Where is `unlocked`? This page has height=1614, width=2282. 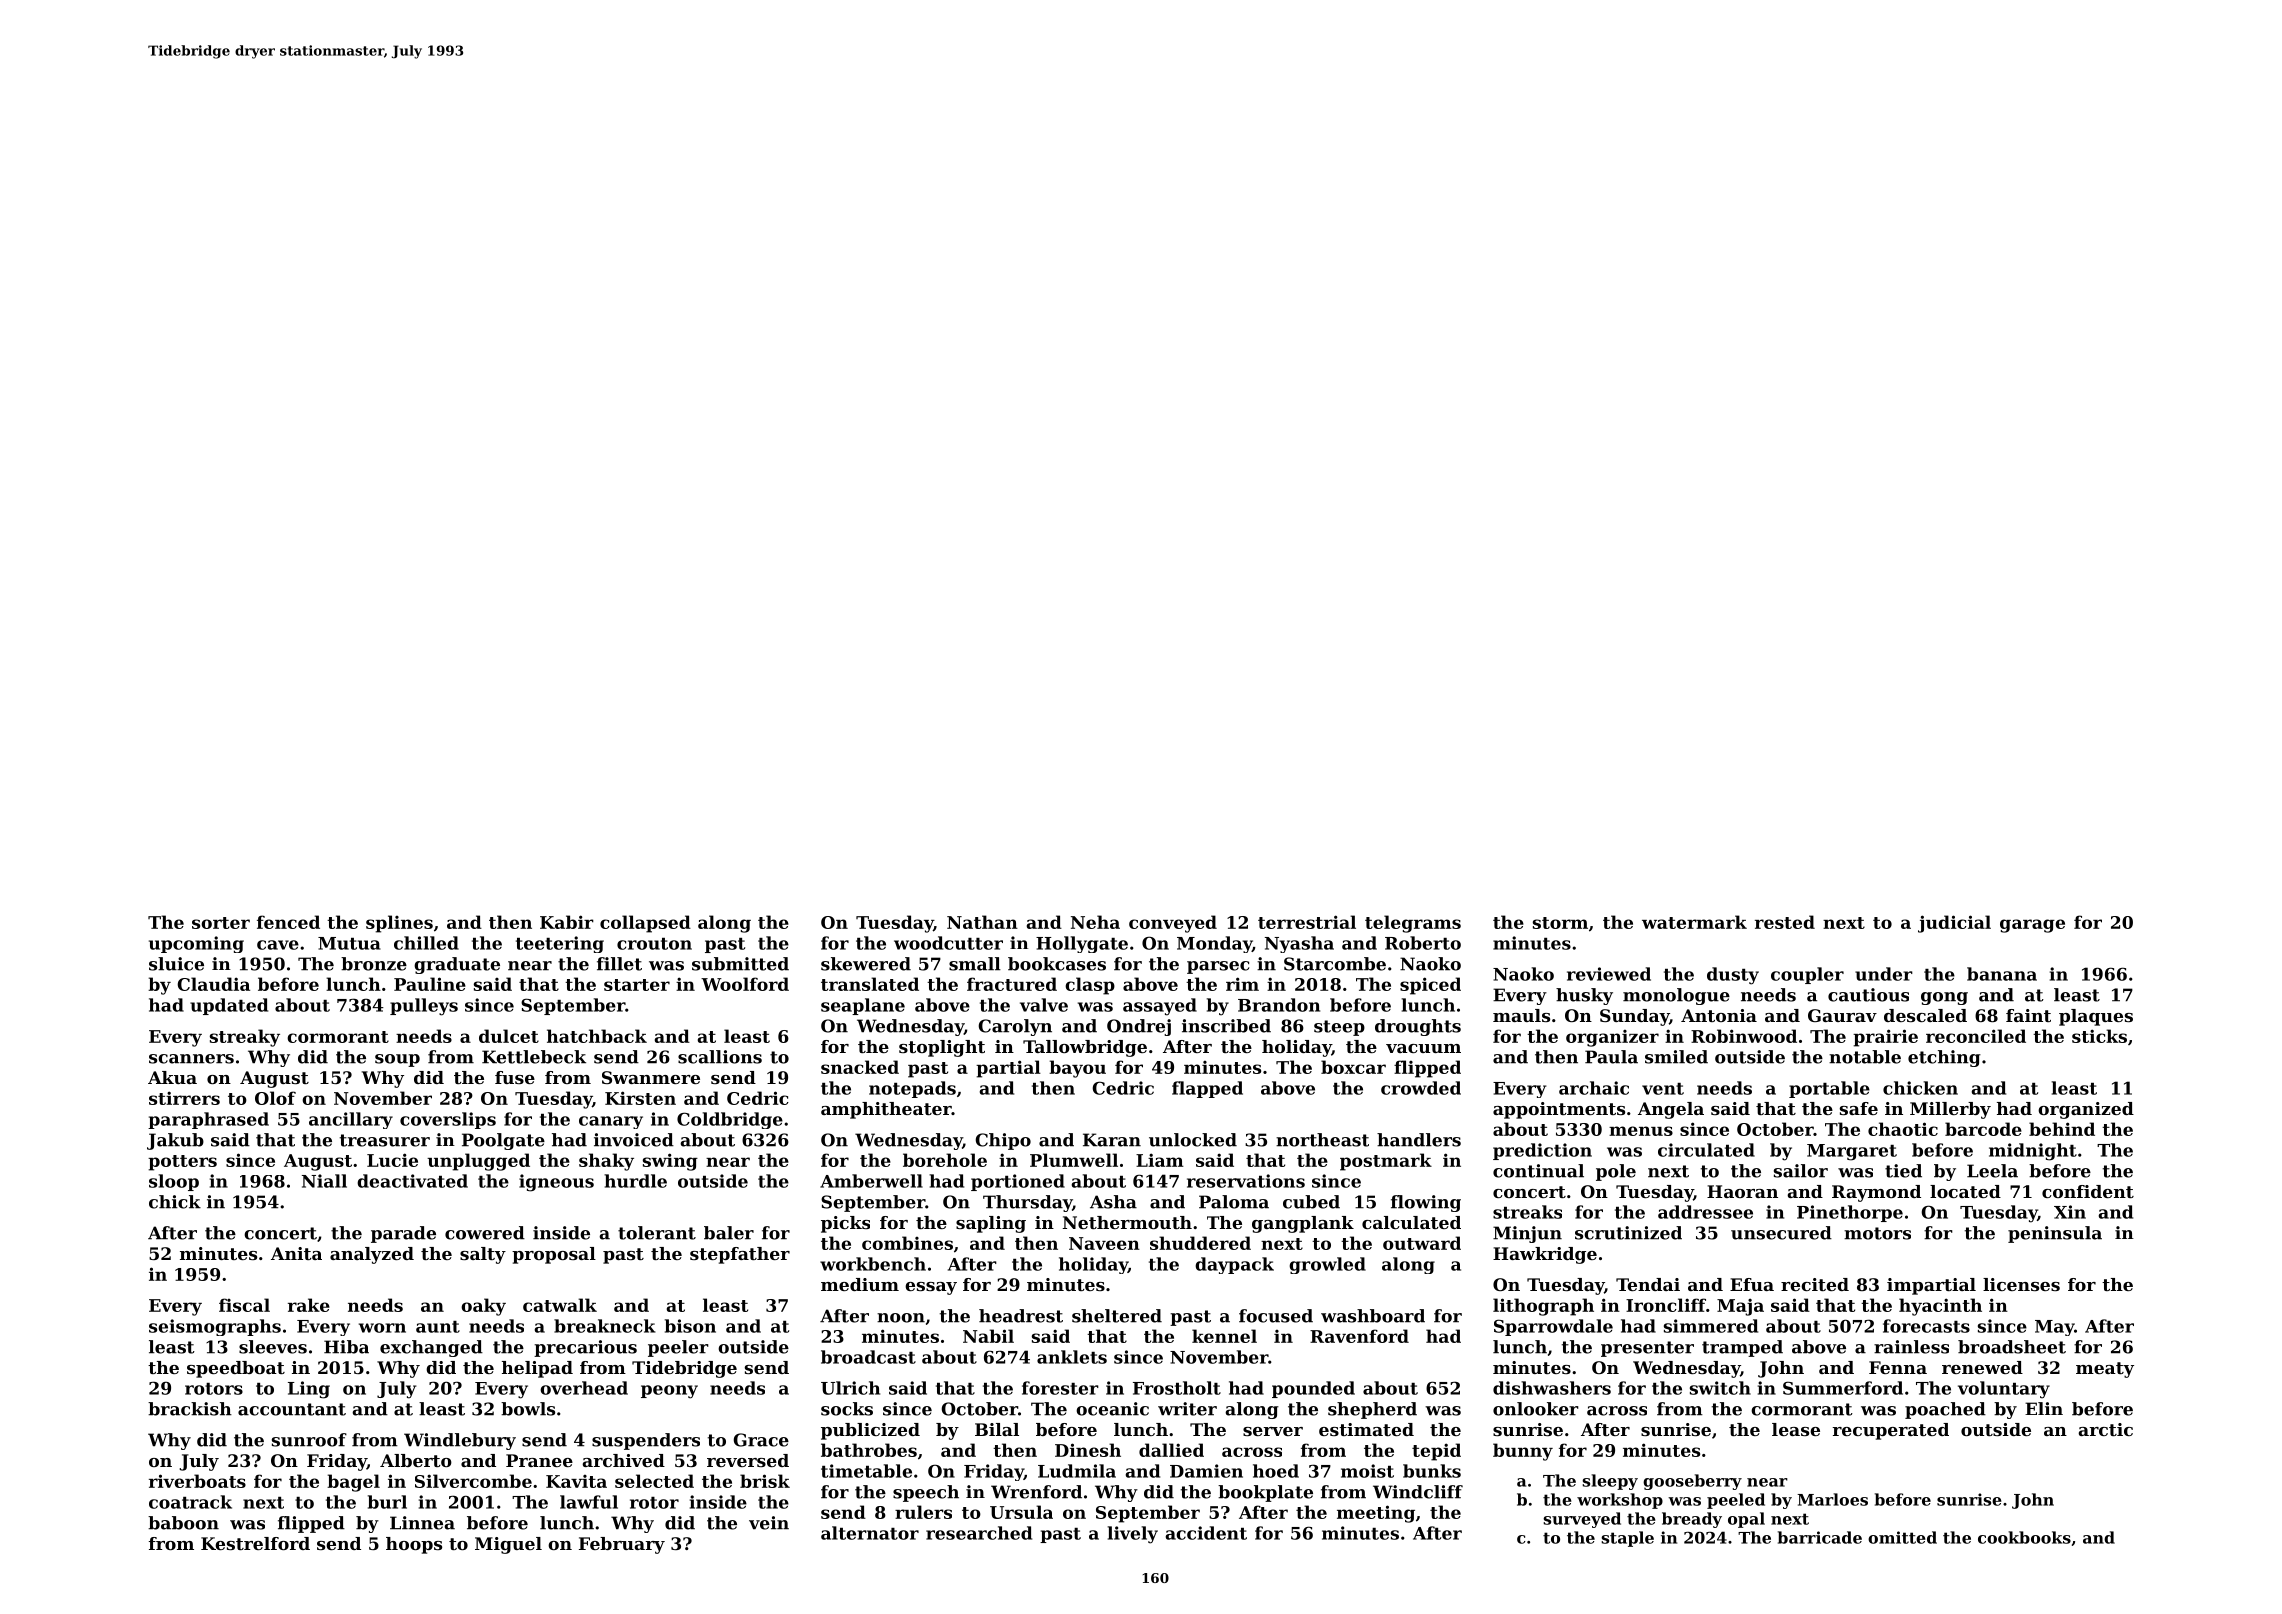
unlocked is located at coordinates (1193, 1140).
